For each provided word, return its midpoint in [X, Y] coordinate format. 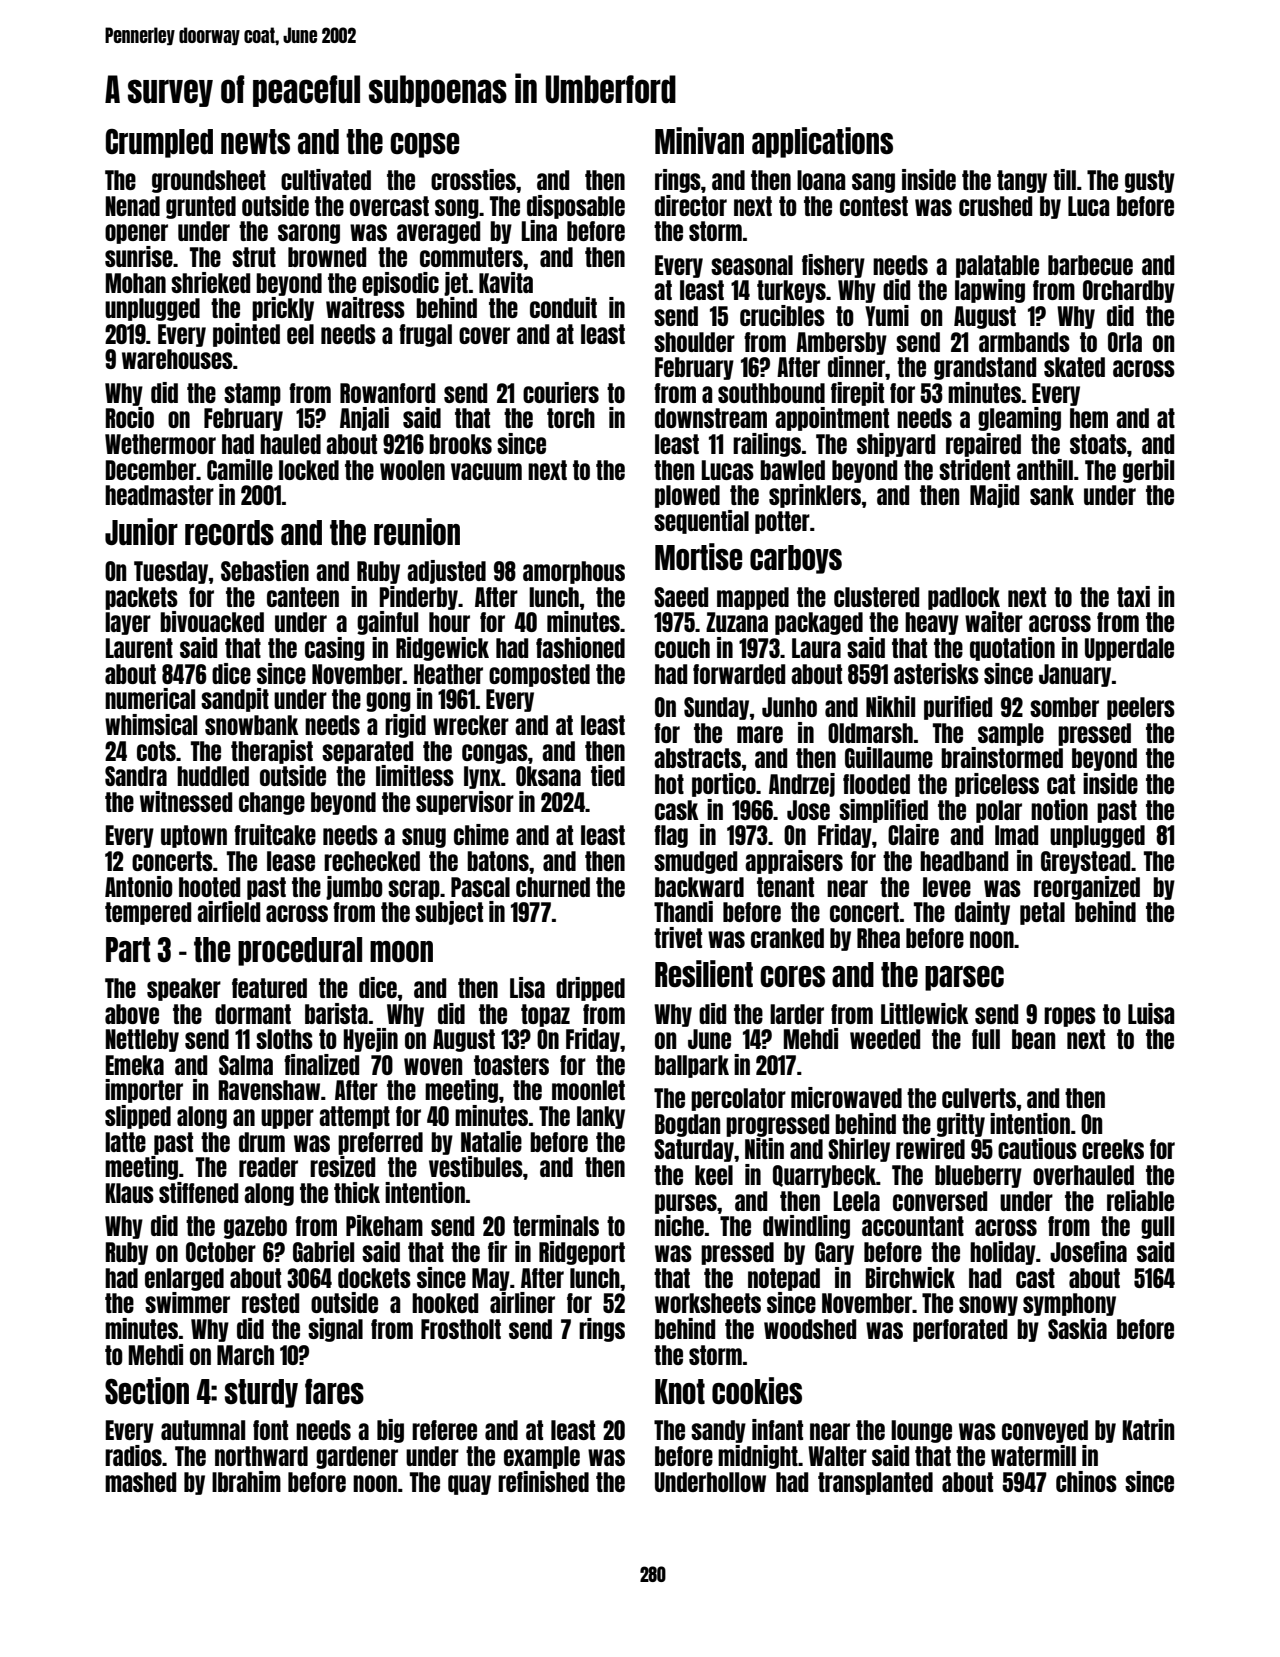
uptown [194, 836]
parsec [964, 978]
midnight [758, 1457]
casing [335, 649]
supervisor [465, 803]
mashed [140, 1482]
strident [974, 469]
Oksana [548, 776]
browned [327, 257]
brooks [460, 444]
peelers [1141, 708]
